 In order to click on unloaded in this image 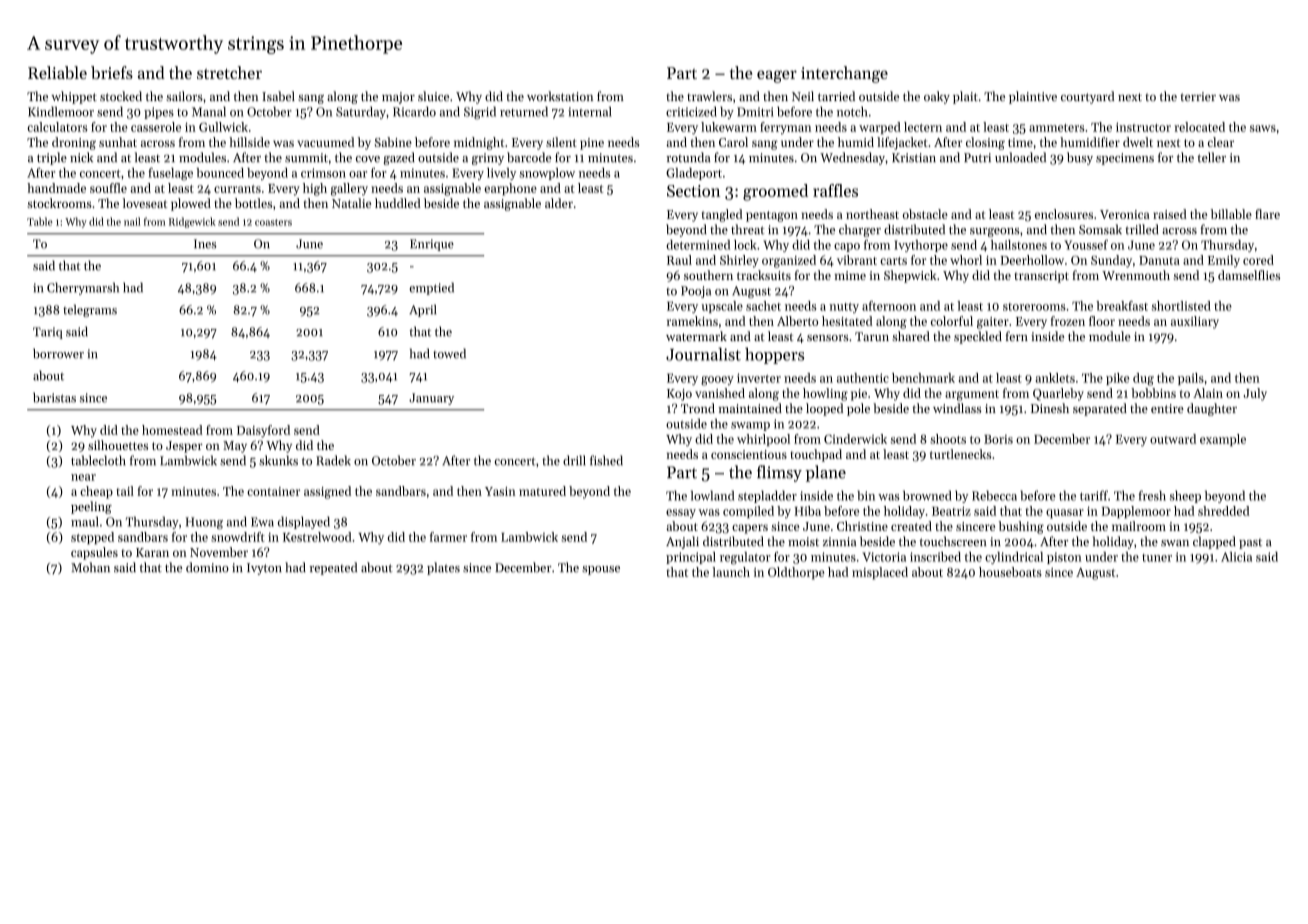, I will do `click(1020, 157)`.
